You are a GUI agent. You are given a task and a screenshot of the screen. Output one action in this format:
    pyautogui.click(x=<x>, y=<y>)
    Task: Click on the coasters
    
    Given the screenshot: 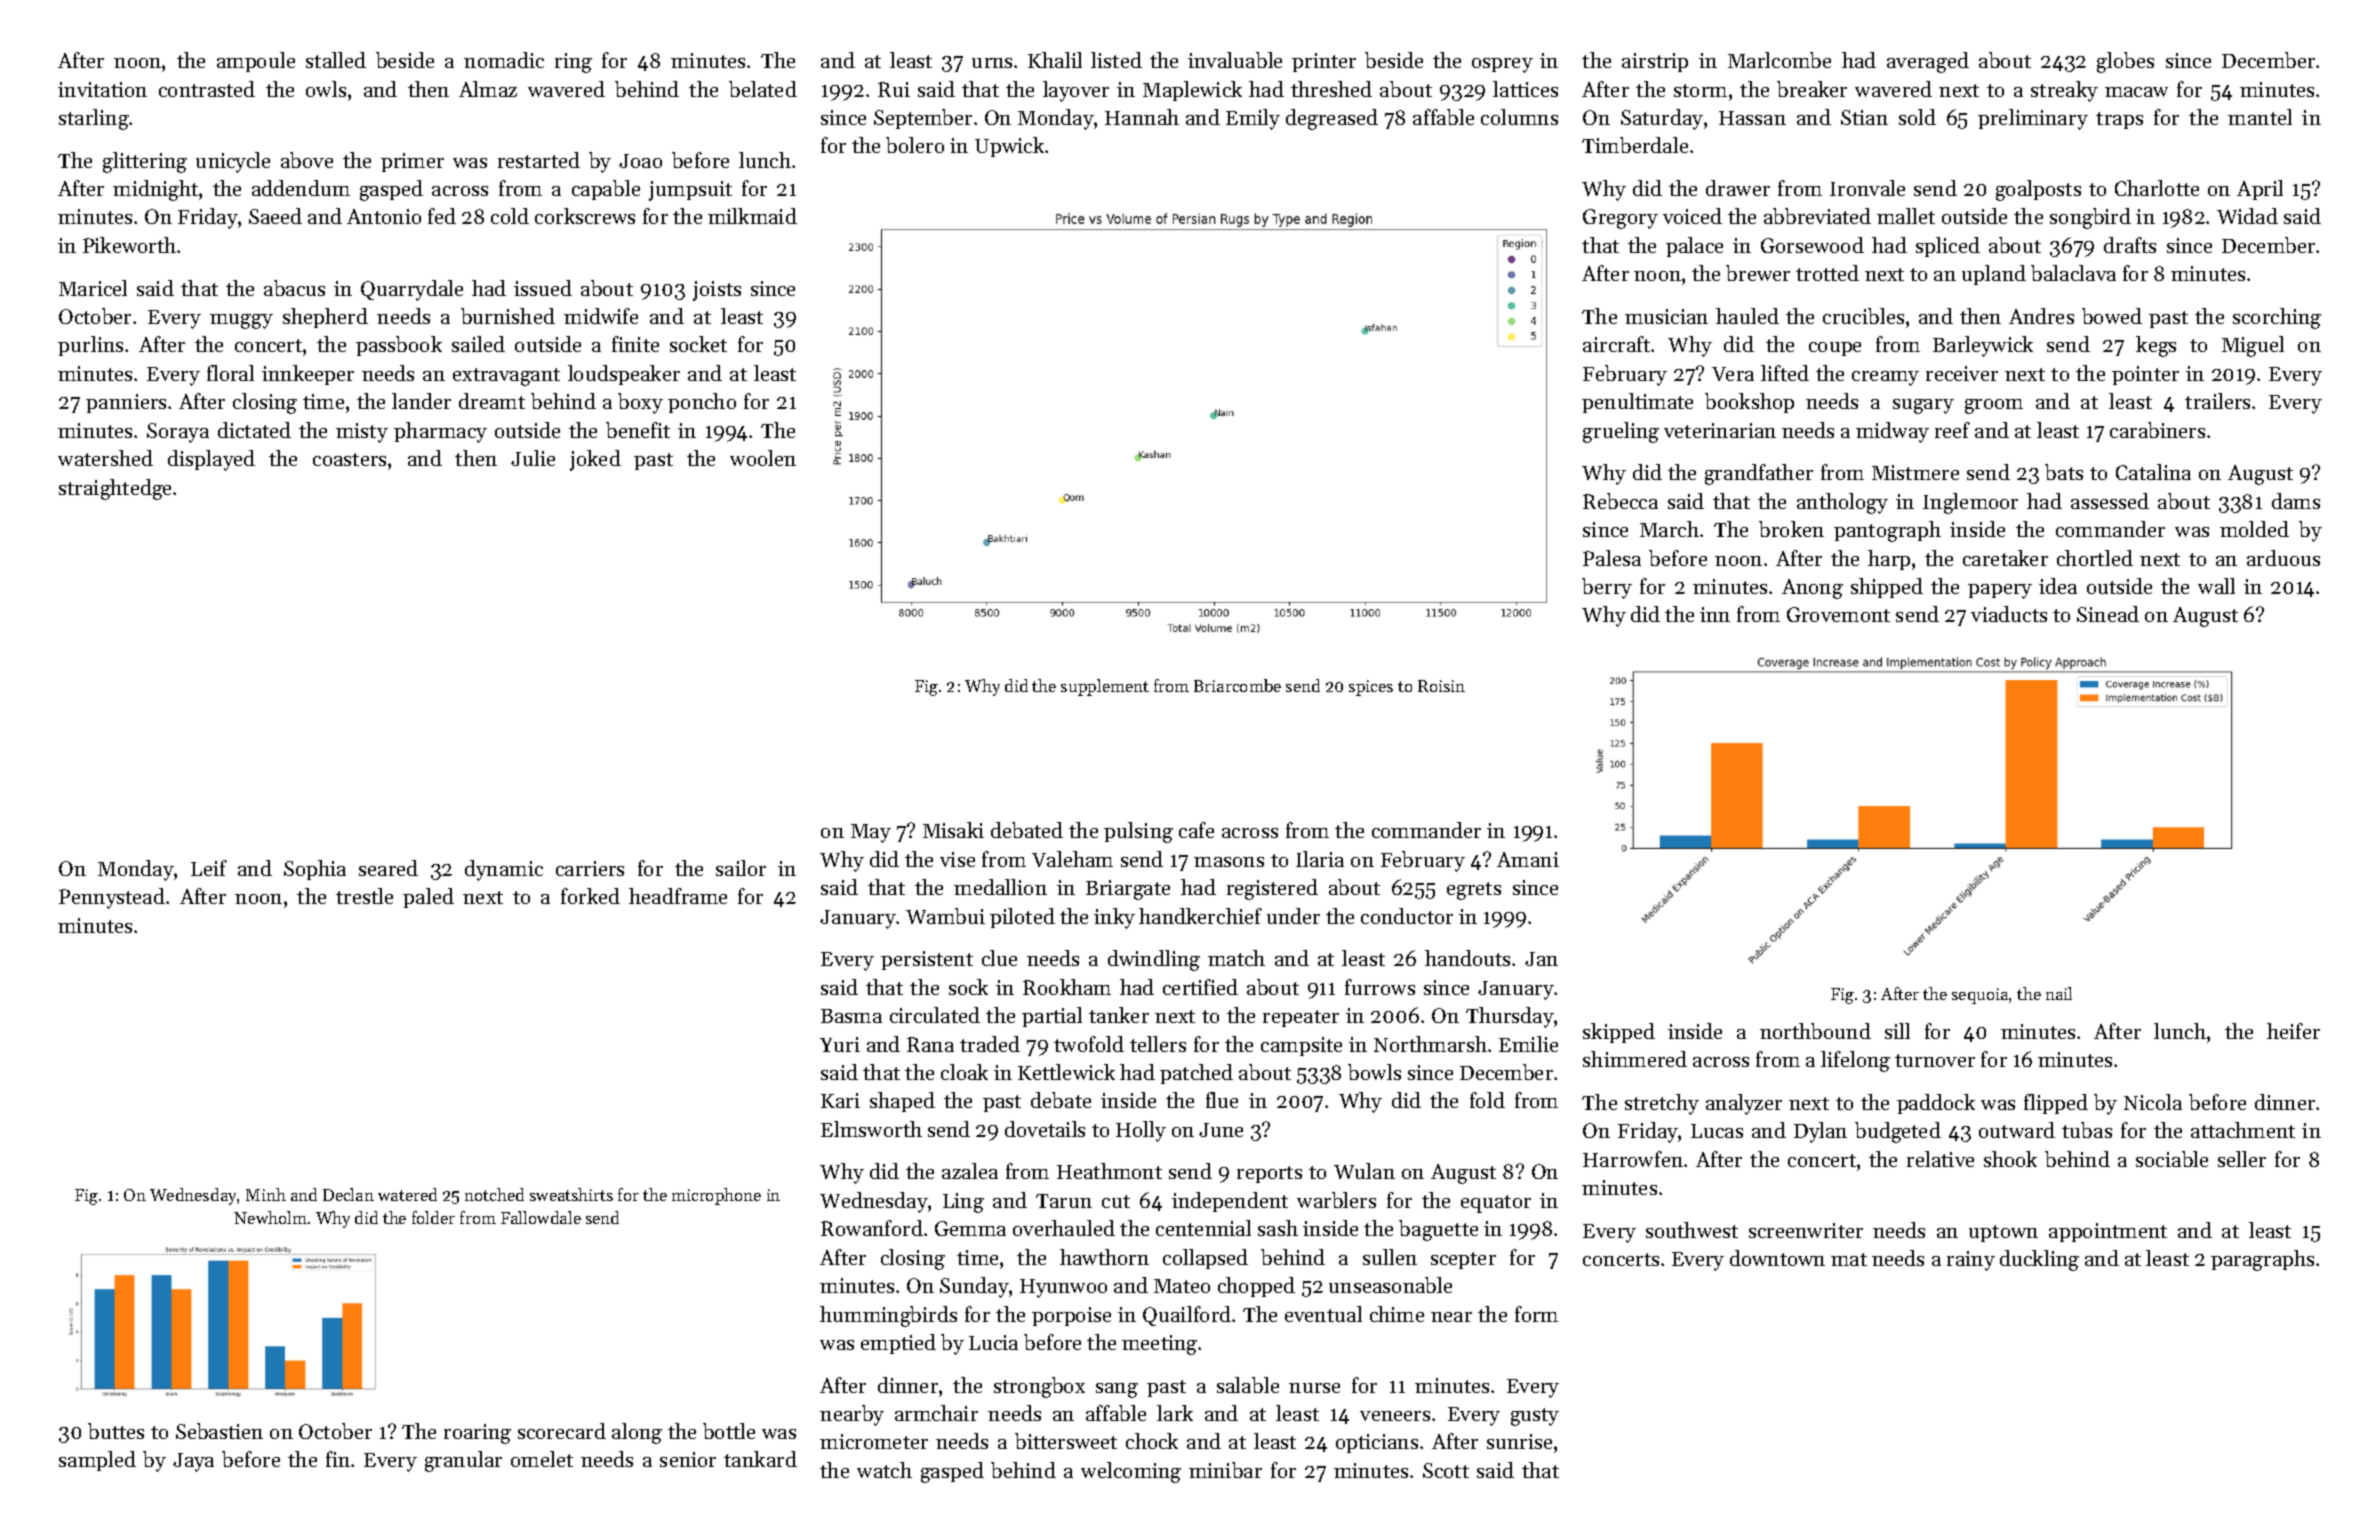 What is the action you would take?
    pyautogui.click(x=349, y=459)
